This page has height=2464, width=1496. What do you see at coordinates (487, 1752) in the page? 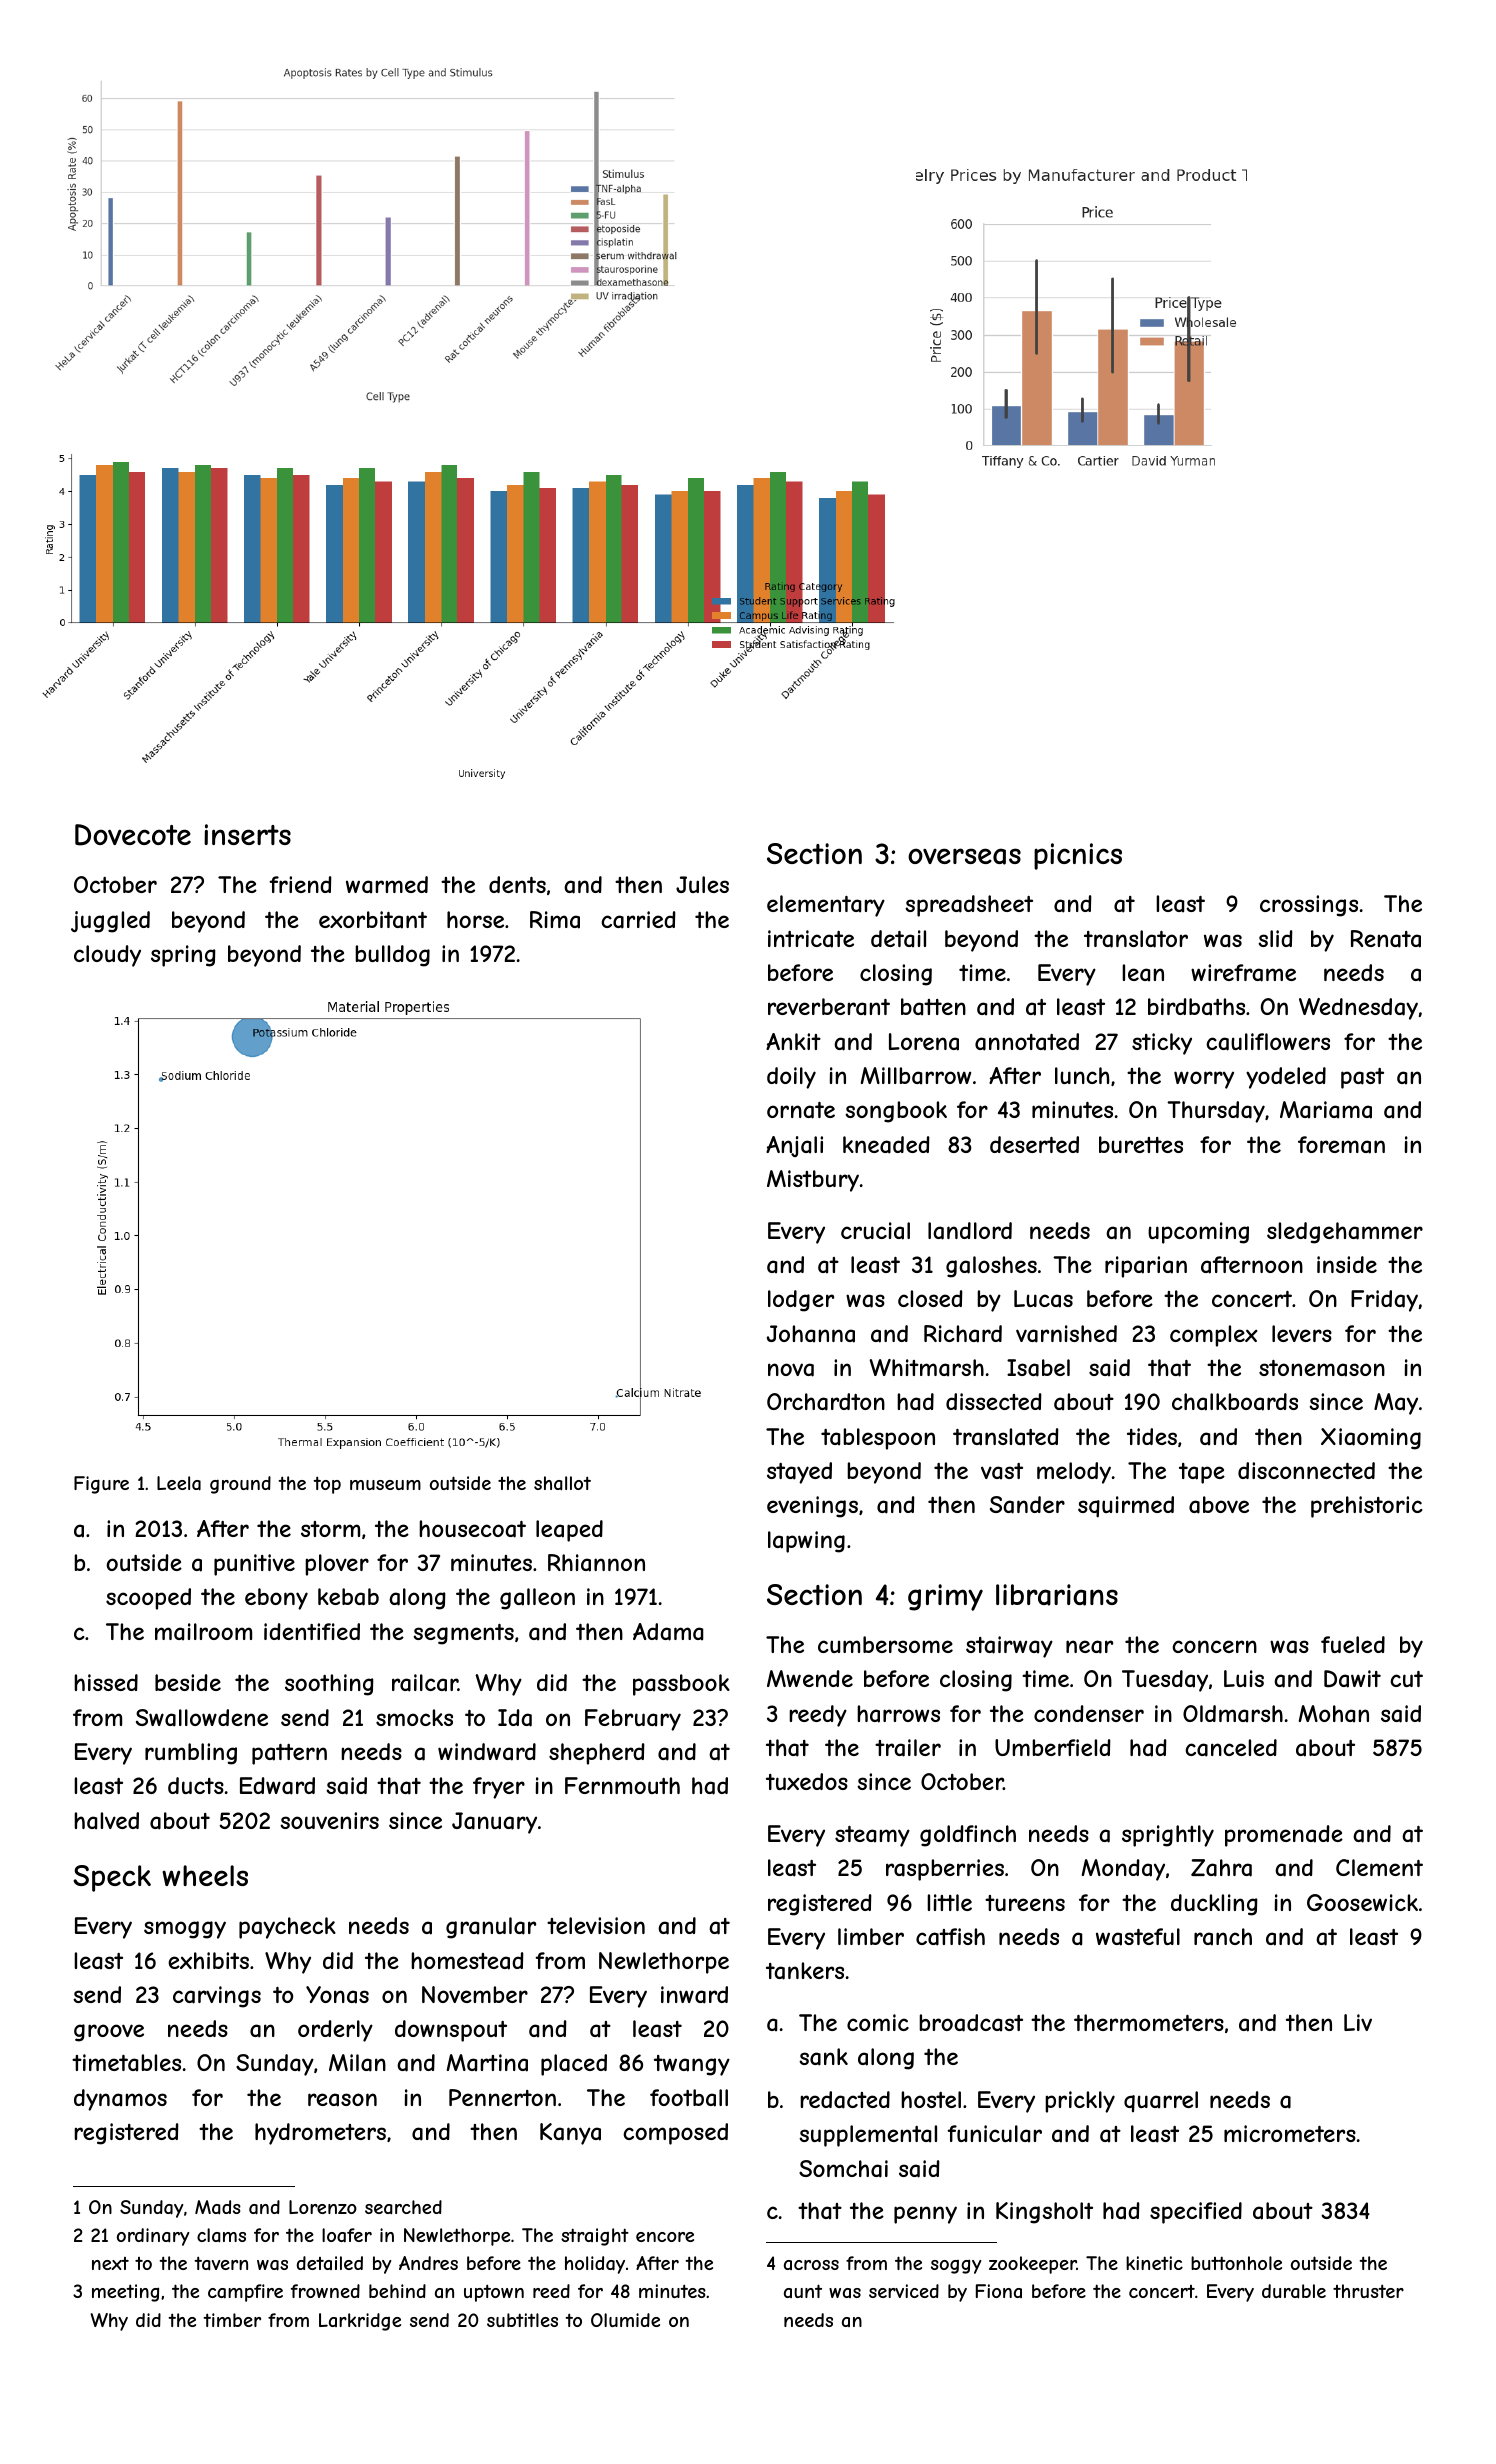
I see `windward` at bounding box center [487, 1752].
